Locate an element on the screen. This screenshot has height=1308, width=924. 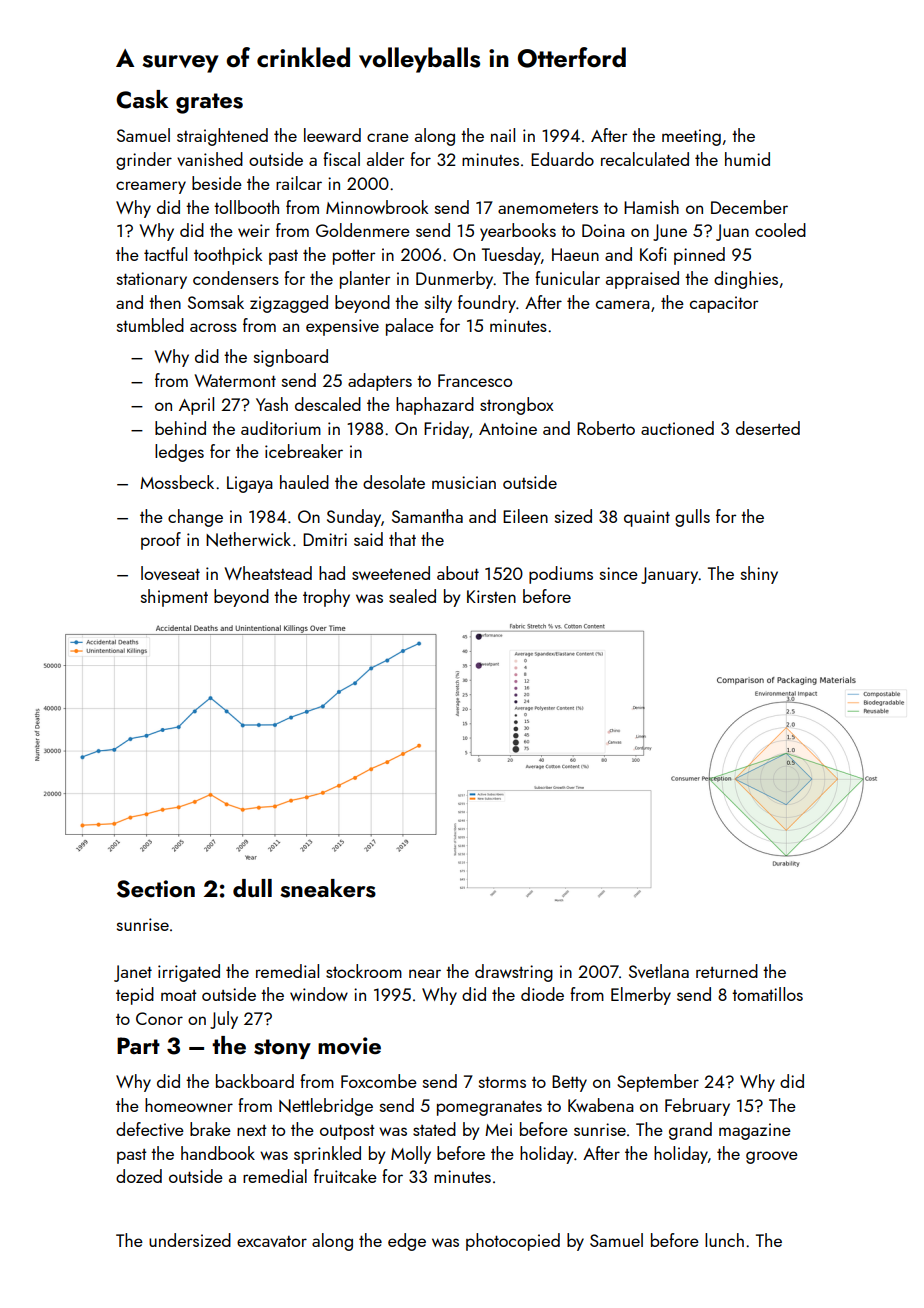
dozed is located at coordinates (139, 1176).
